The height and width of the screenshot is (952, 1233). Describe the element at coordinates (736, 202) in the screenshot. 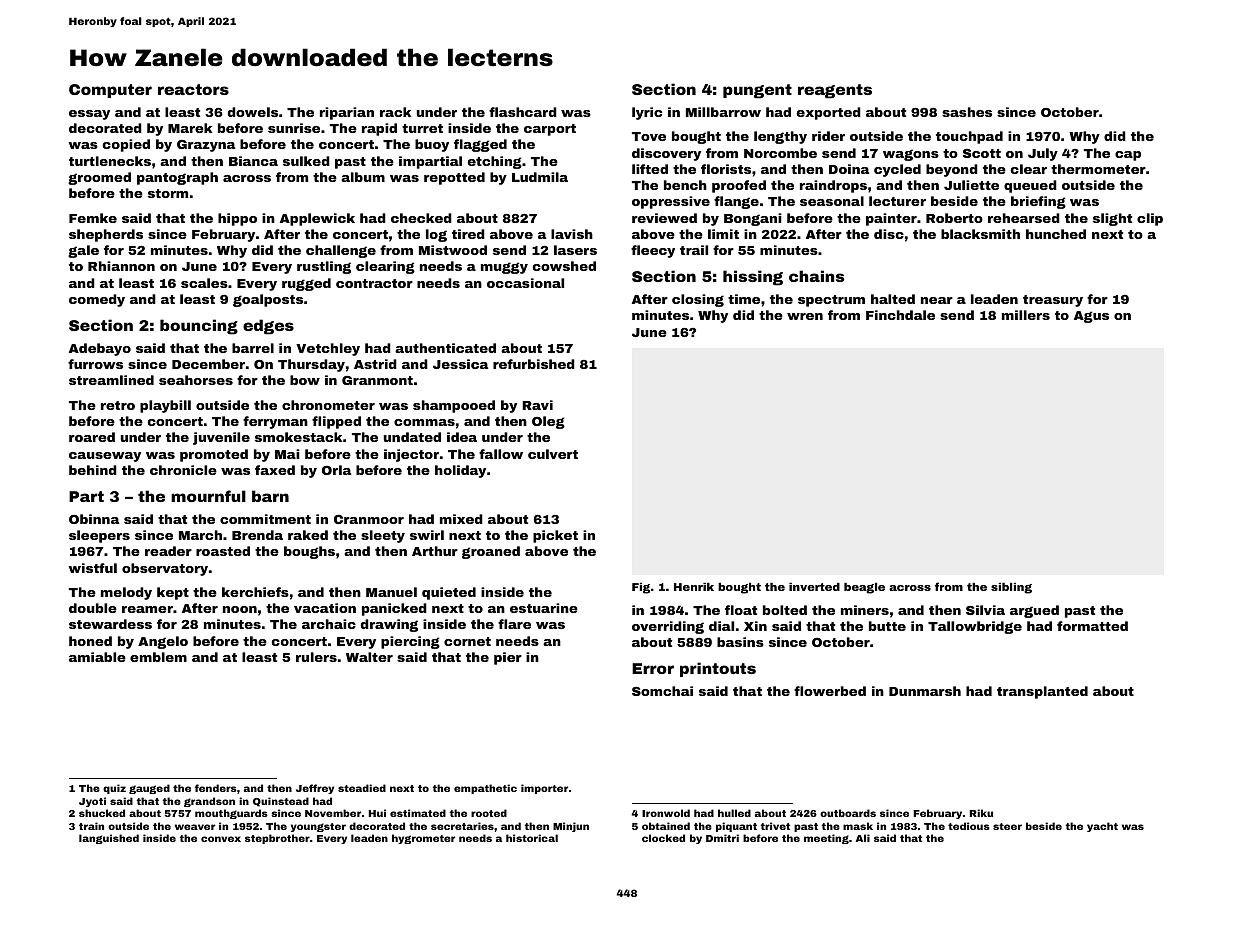

I see `flange` at that location.
